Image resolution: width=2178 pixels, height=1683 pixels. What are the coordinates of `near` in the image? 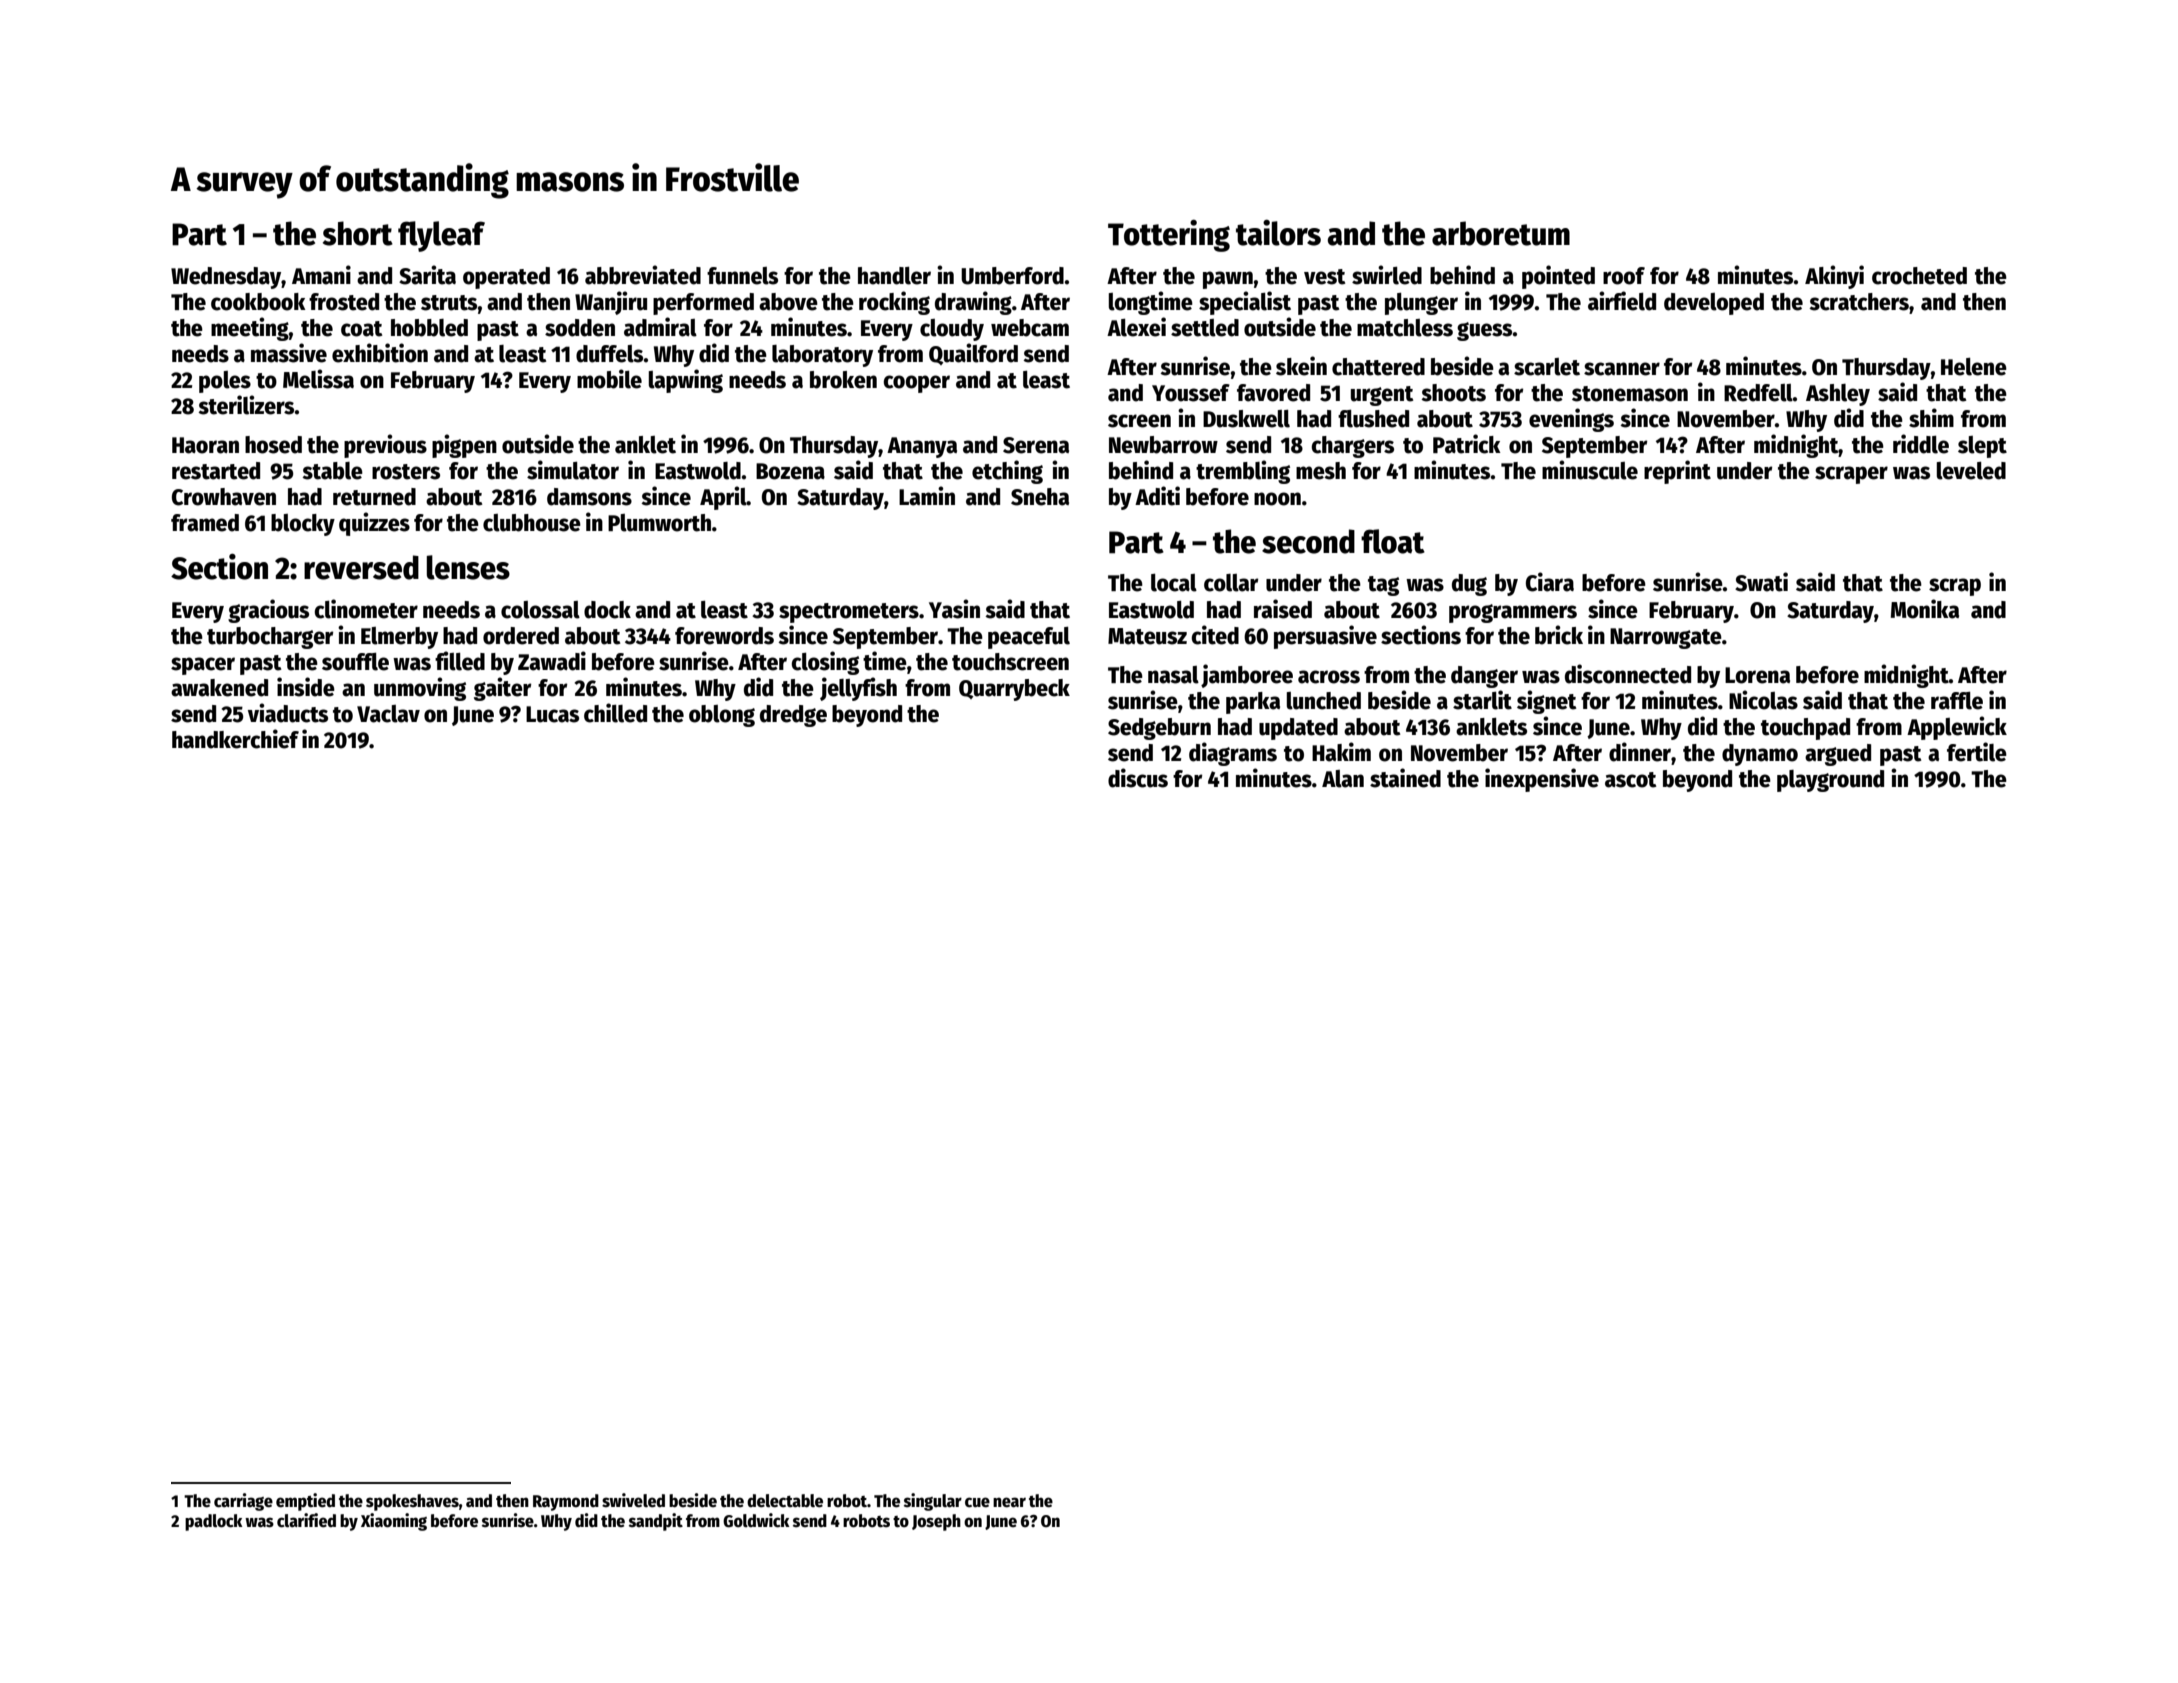 It's located at (1009, 1502).
